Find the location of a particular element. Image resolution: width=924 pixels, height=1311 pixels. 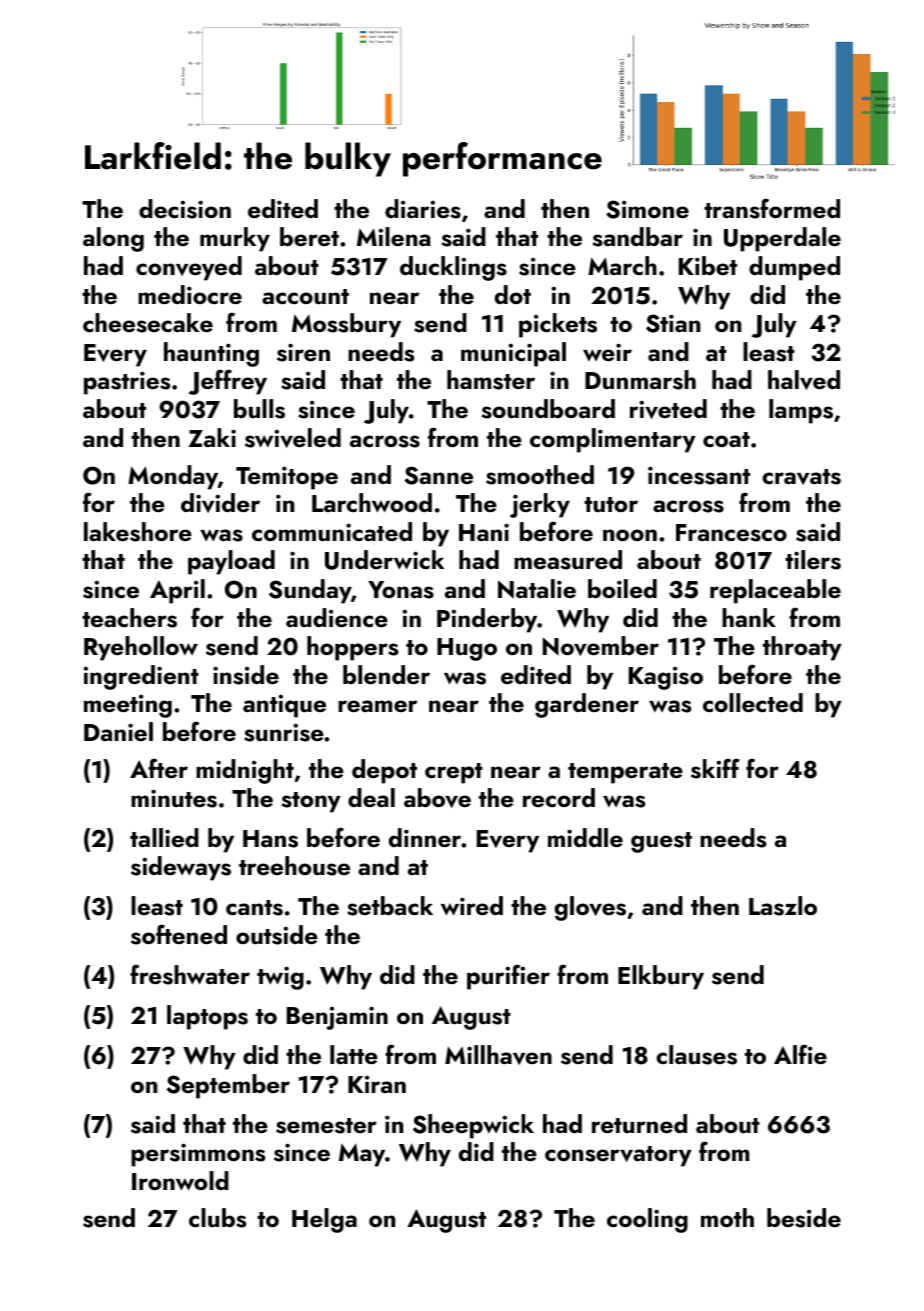

audience is located at coordinates (337, 617).
